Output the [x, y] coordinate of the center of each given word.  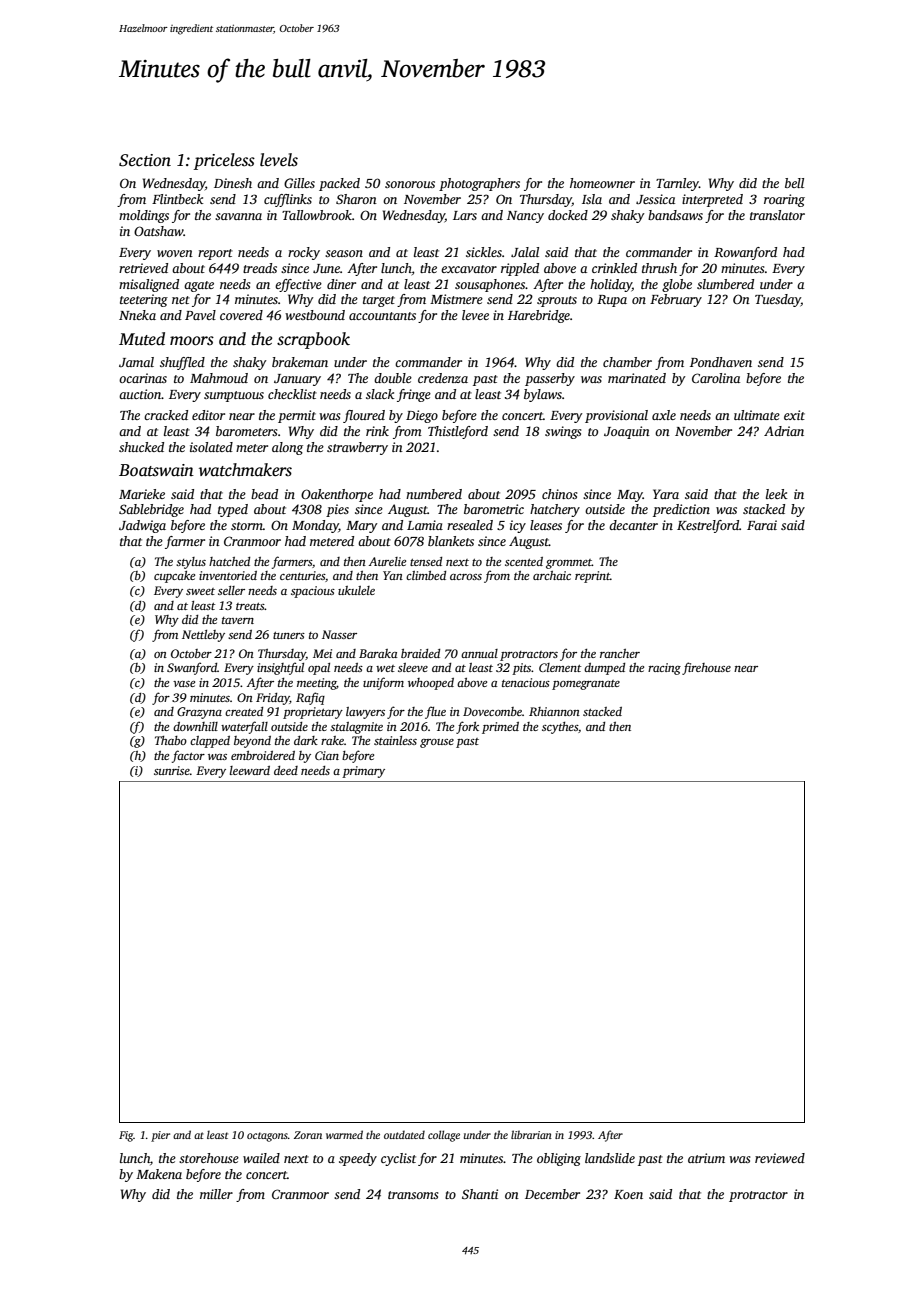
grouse [437, 743]
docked [568, 215]
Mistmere [456, 299]
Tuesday [778, 300]
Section [145, 160]
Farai [762, 525]
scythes [560, 728]
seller [231, 590]
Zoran [308, 1135]
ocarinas [143, 378]
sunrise [172, 770]
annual [479, 653]
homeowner [602, 183]
